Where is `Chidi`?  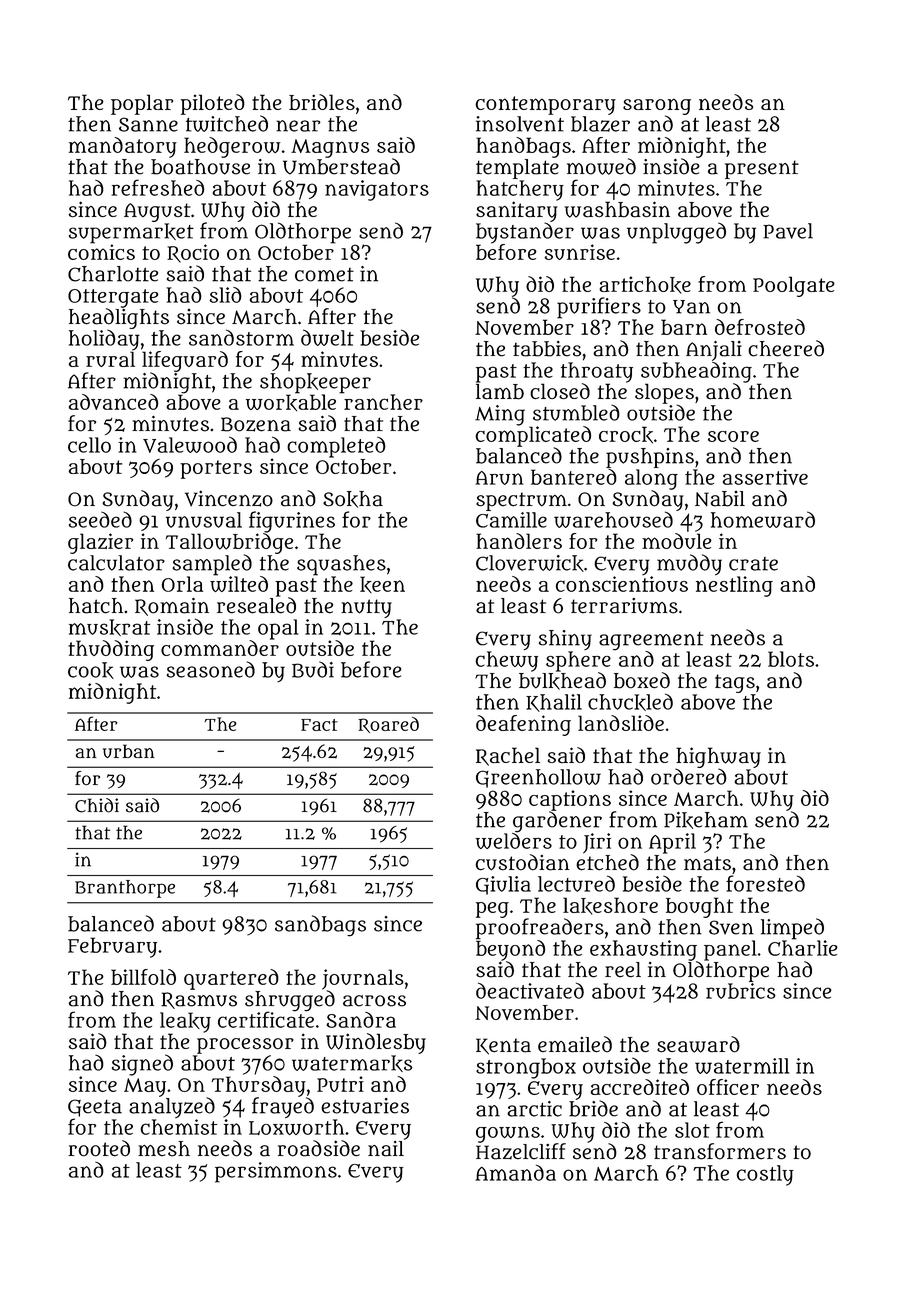
Chidi is located at coordinates (97, 805).
